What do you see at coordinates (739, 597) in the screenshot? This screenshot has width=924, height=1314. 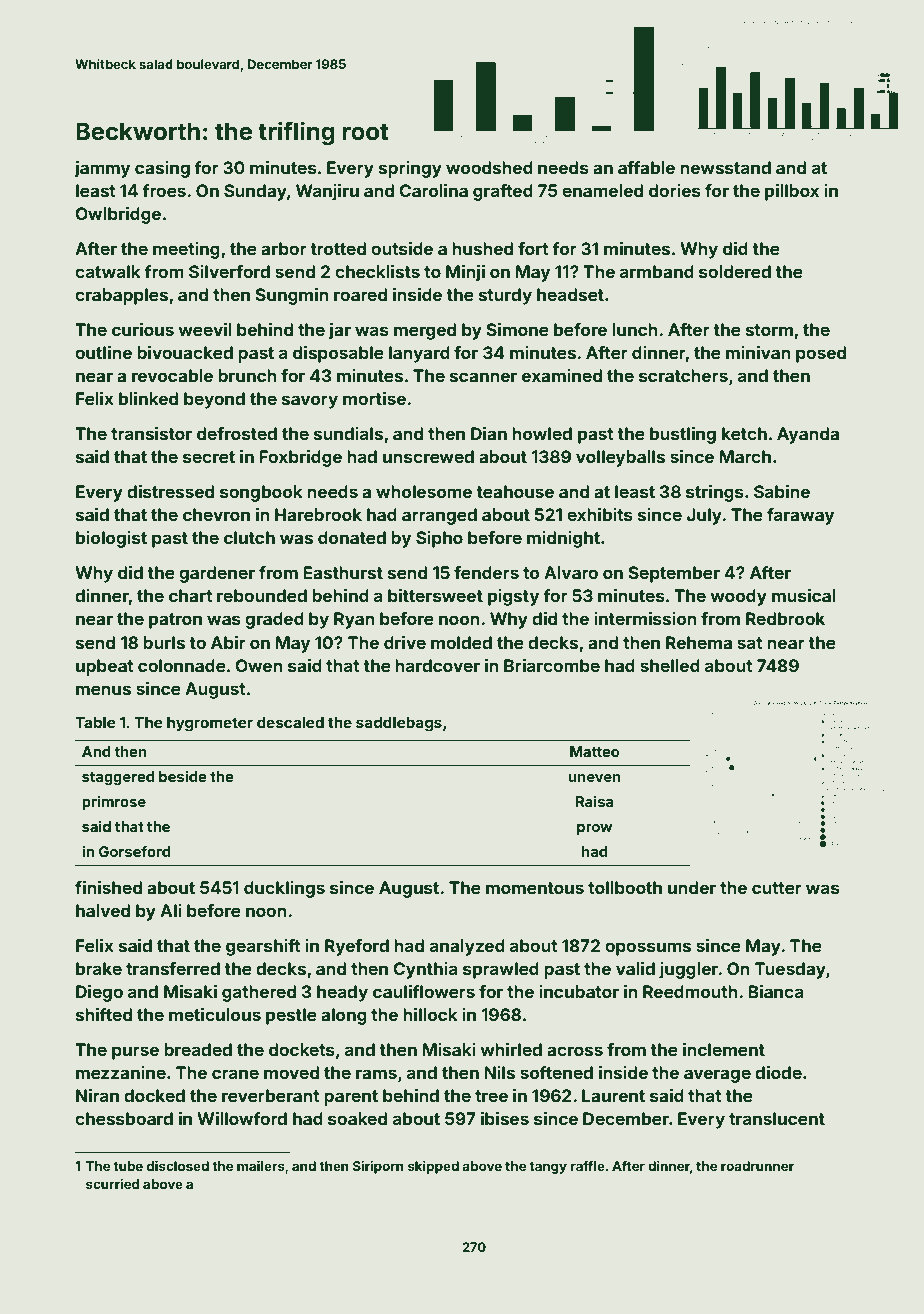 I see `woody` at bounding box center [739, 597].
